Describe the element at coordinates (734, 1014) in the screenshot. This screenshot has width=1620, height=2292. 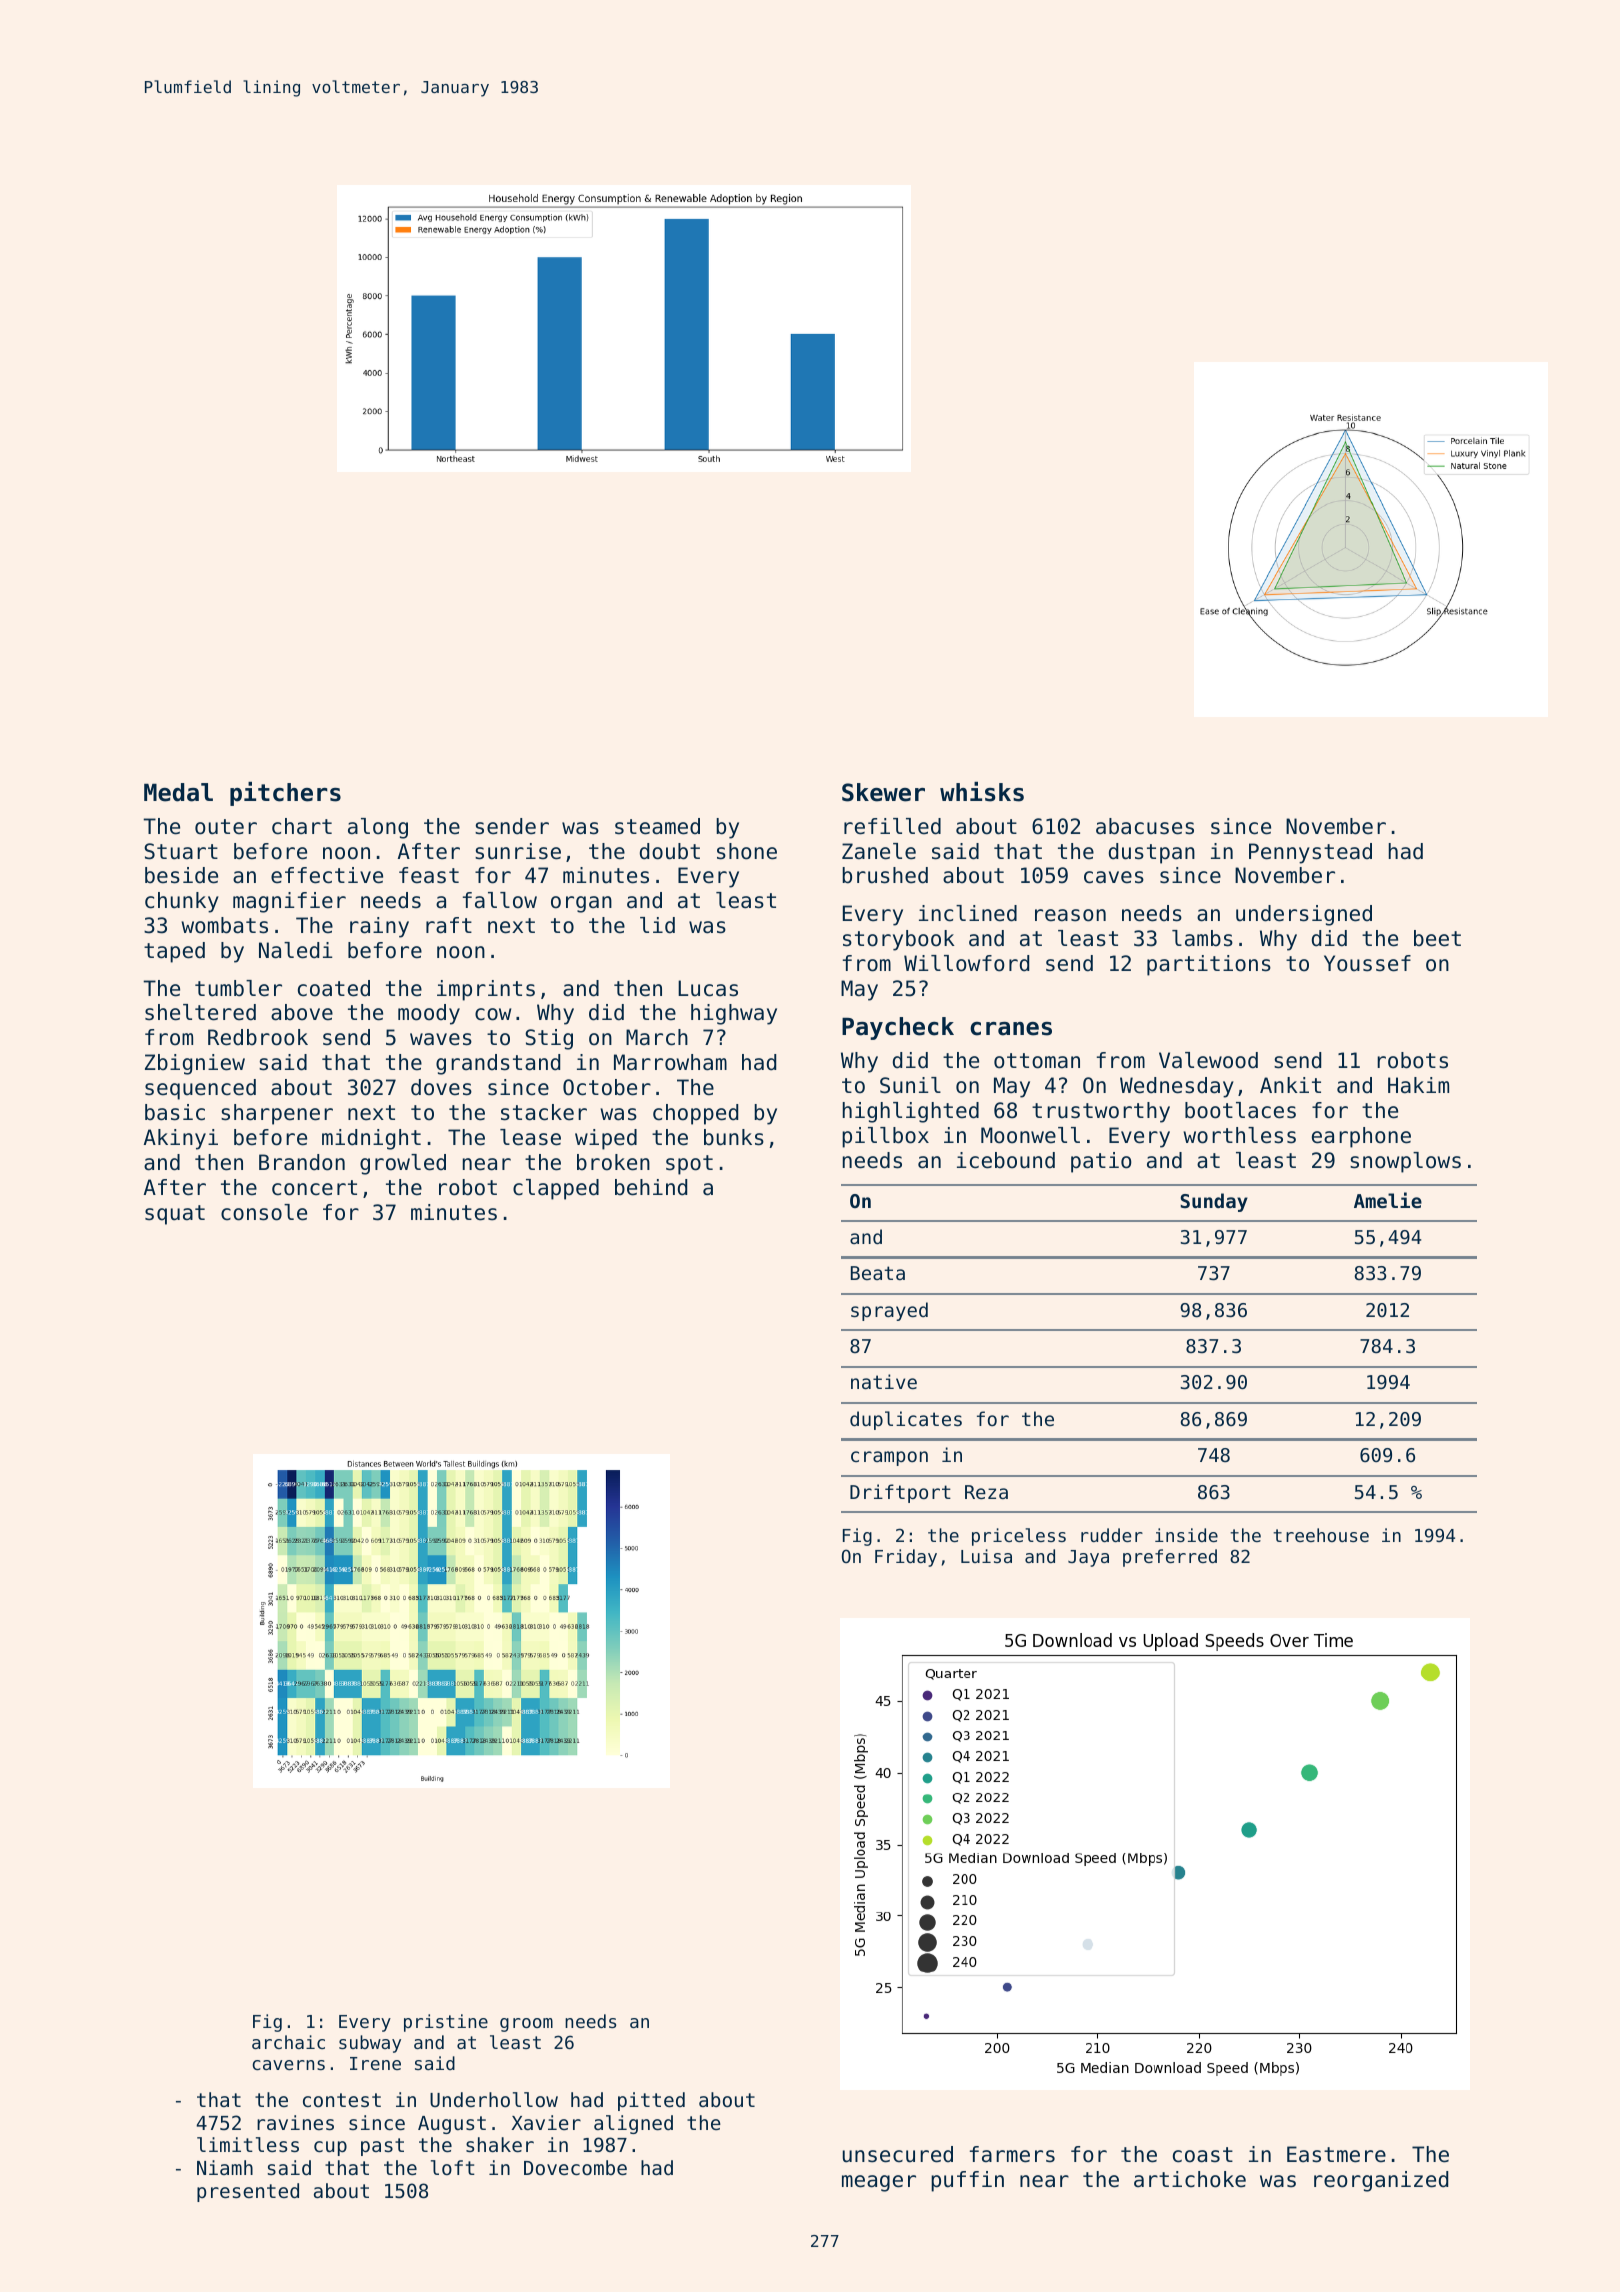
I see `highway` at that location.
